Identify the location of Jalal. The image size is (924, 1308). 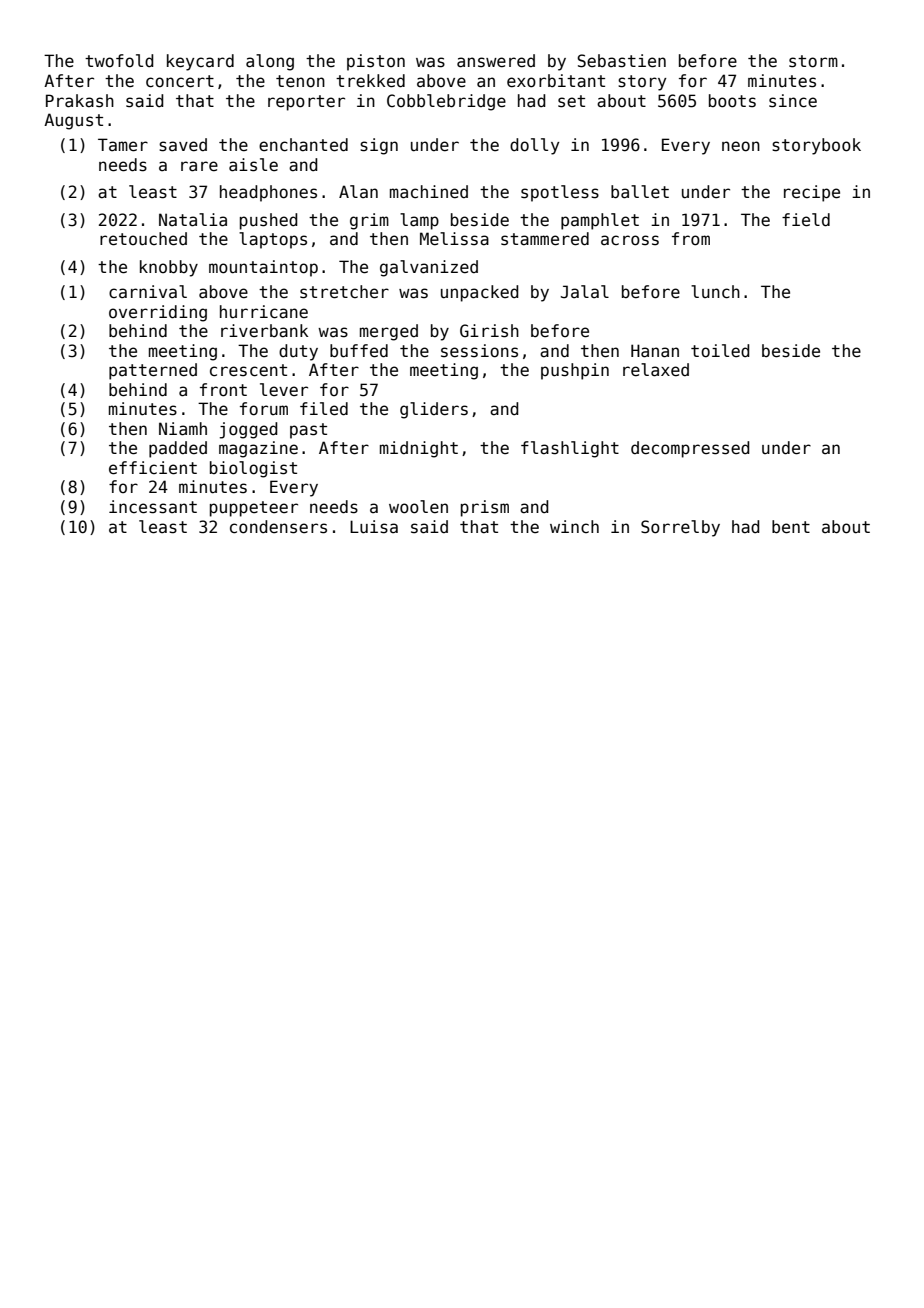
(585, 292).
